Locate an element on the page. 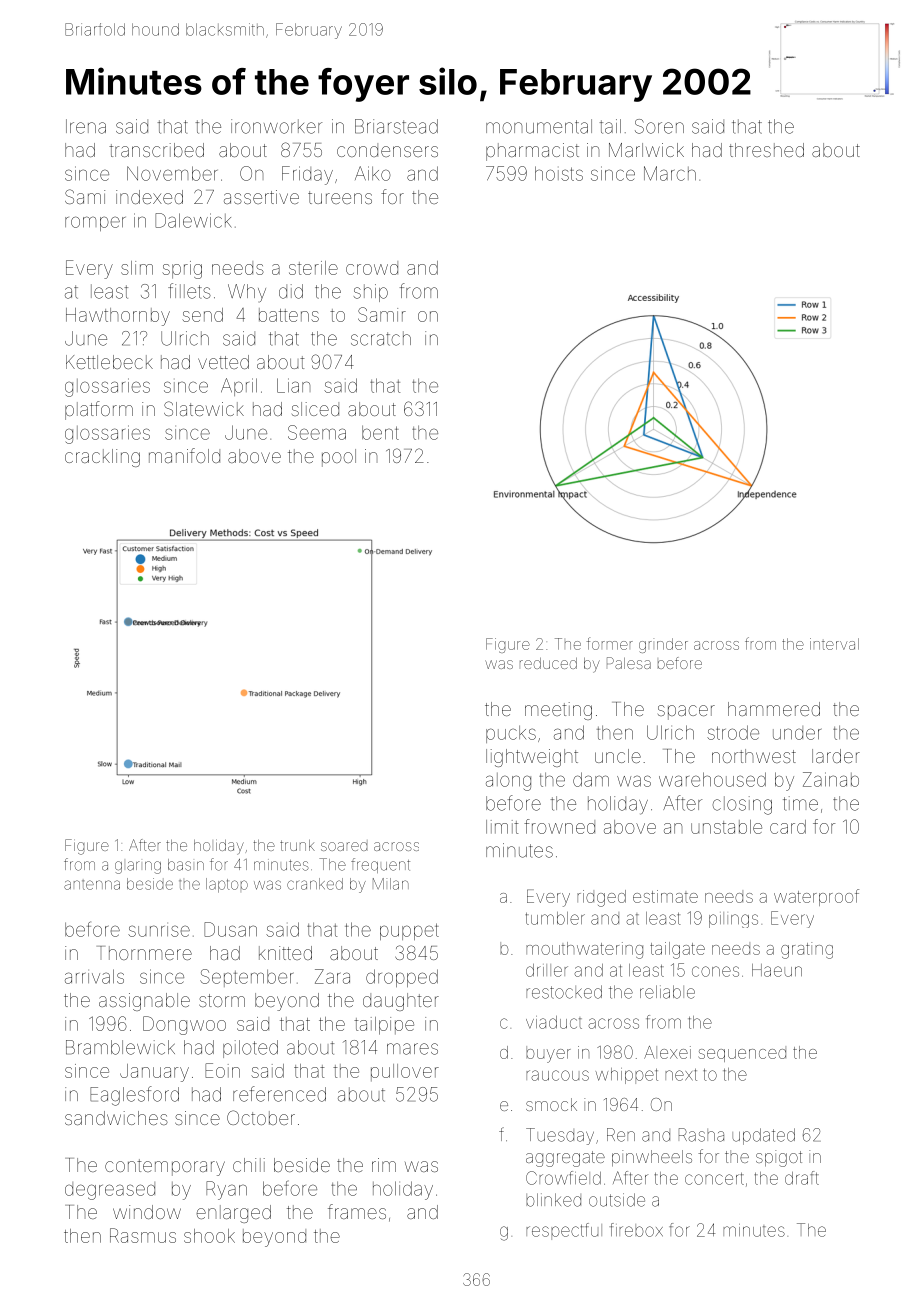 The width and height of the document is (924, 1314). interval is located at coordinates (834, 644).
